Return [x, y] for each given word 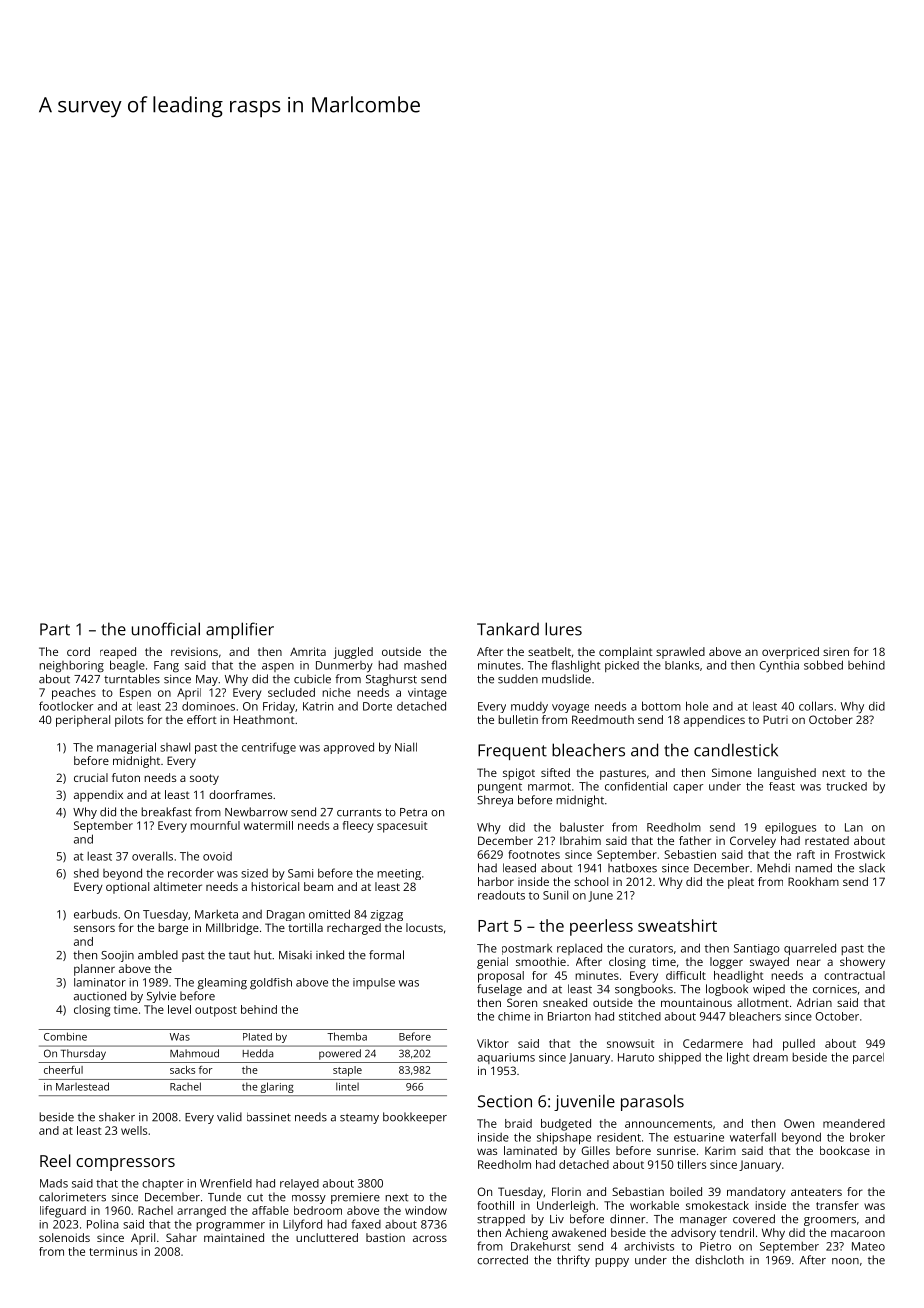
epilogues [790, 828]
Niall [406, 747]
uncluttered [327, 1237]
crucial [91, 777]
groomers [830, 1221]
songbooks [644, 990]
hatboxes [632, 868]
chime [514, 1016]
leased [519, 868]
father [695, 840]
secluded [291, 692]
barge [173, 929]
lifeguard [63, 1212]
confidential [636, 786]
